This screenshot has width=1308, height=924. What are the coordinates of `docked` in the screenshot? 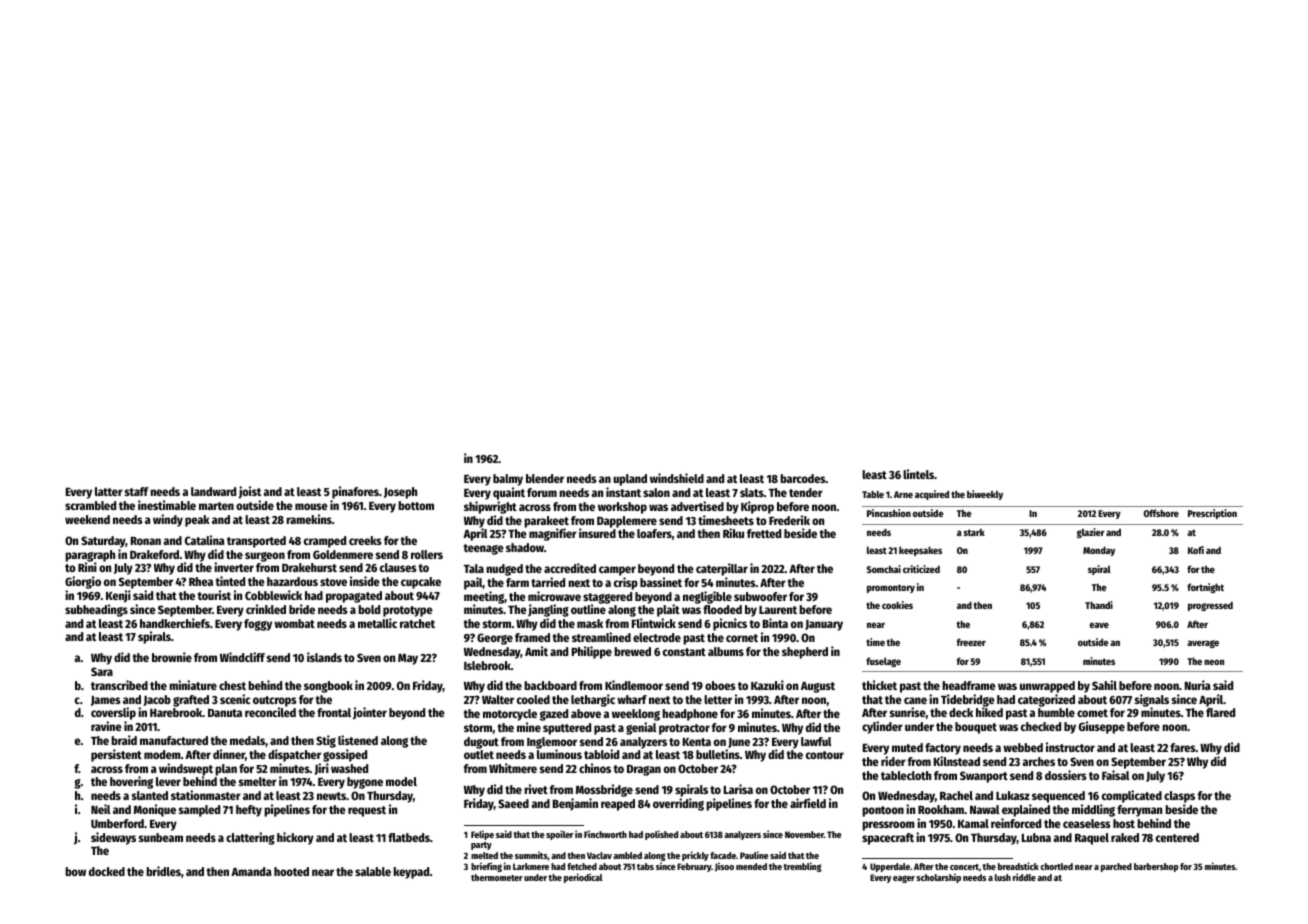 It's located at (107, 871).
